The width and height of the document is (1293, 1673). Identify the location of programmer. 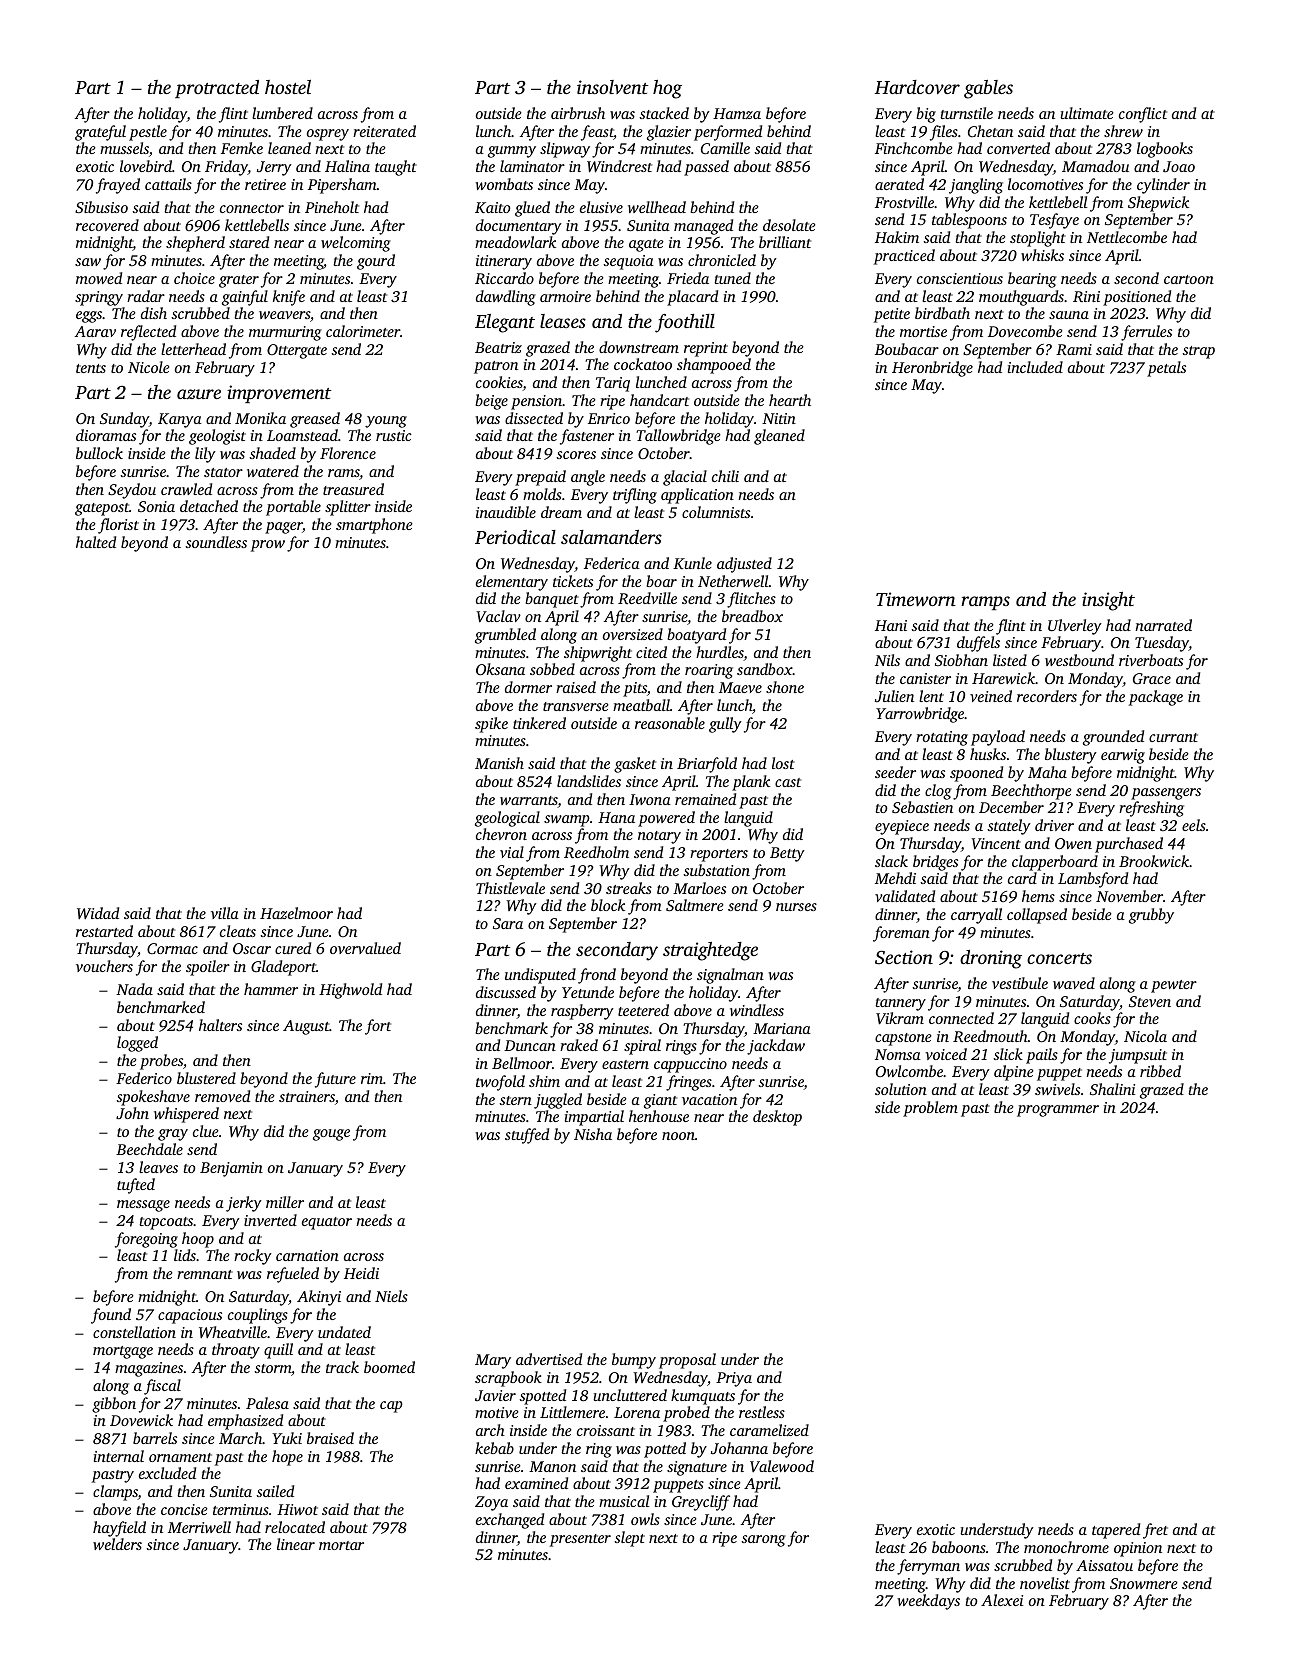
(1058, 1111).
